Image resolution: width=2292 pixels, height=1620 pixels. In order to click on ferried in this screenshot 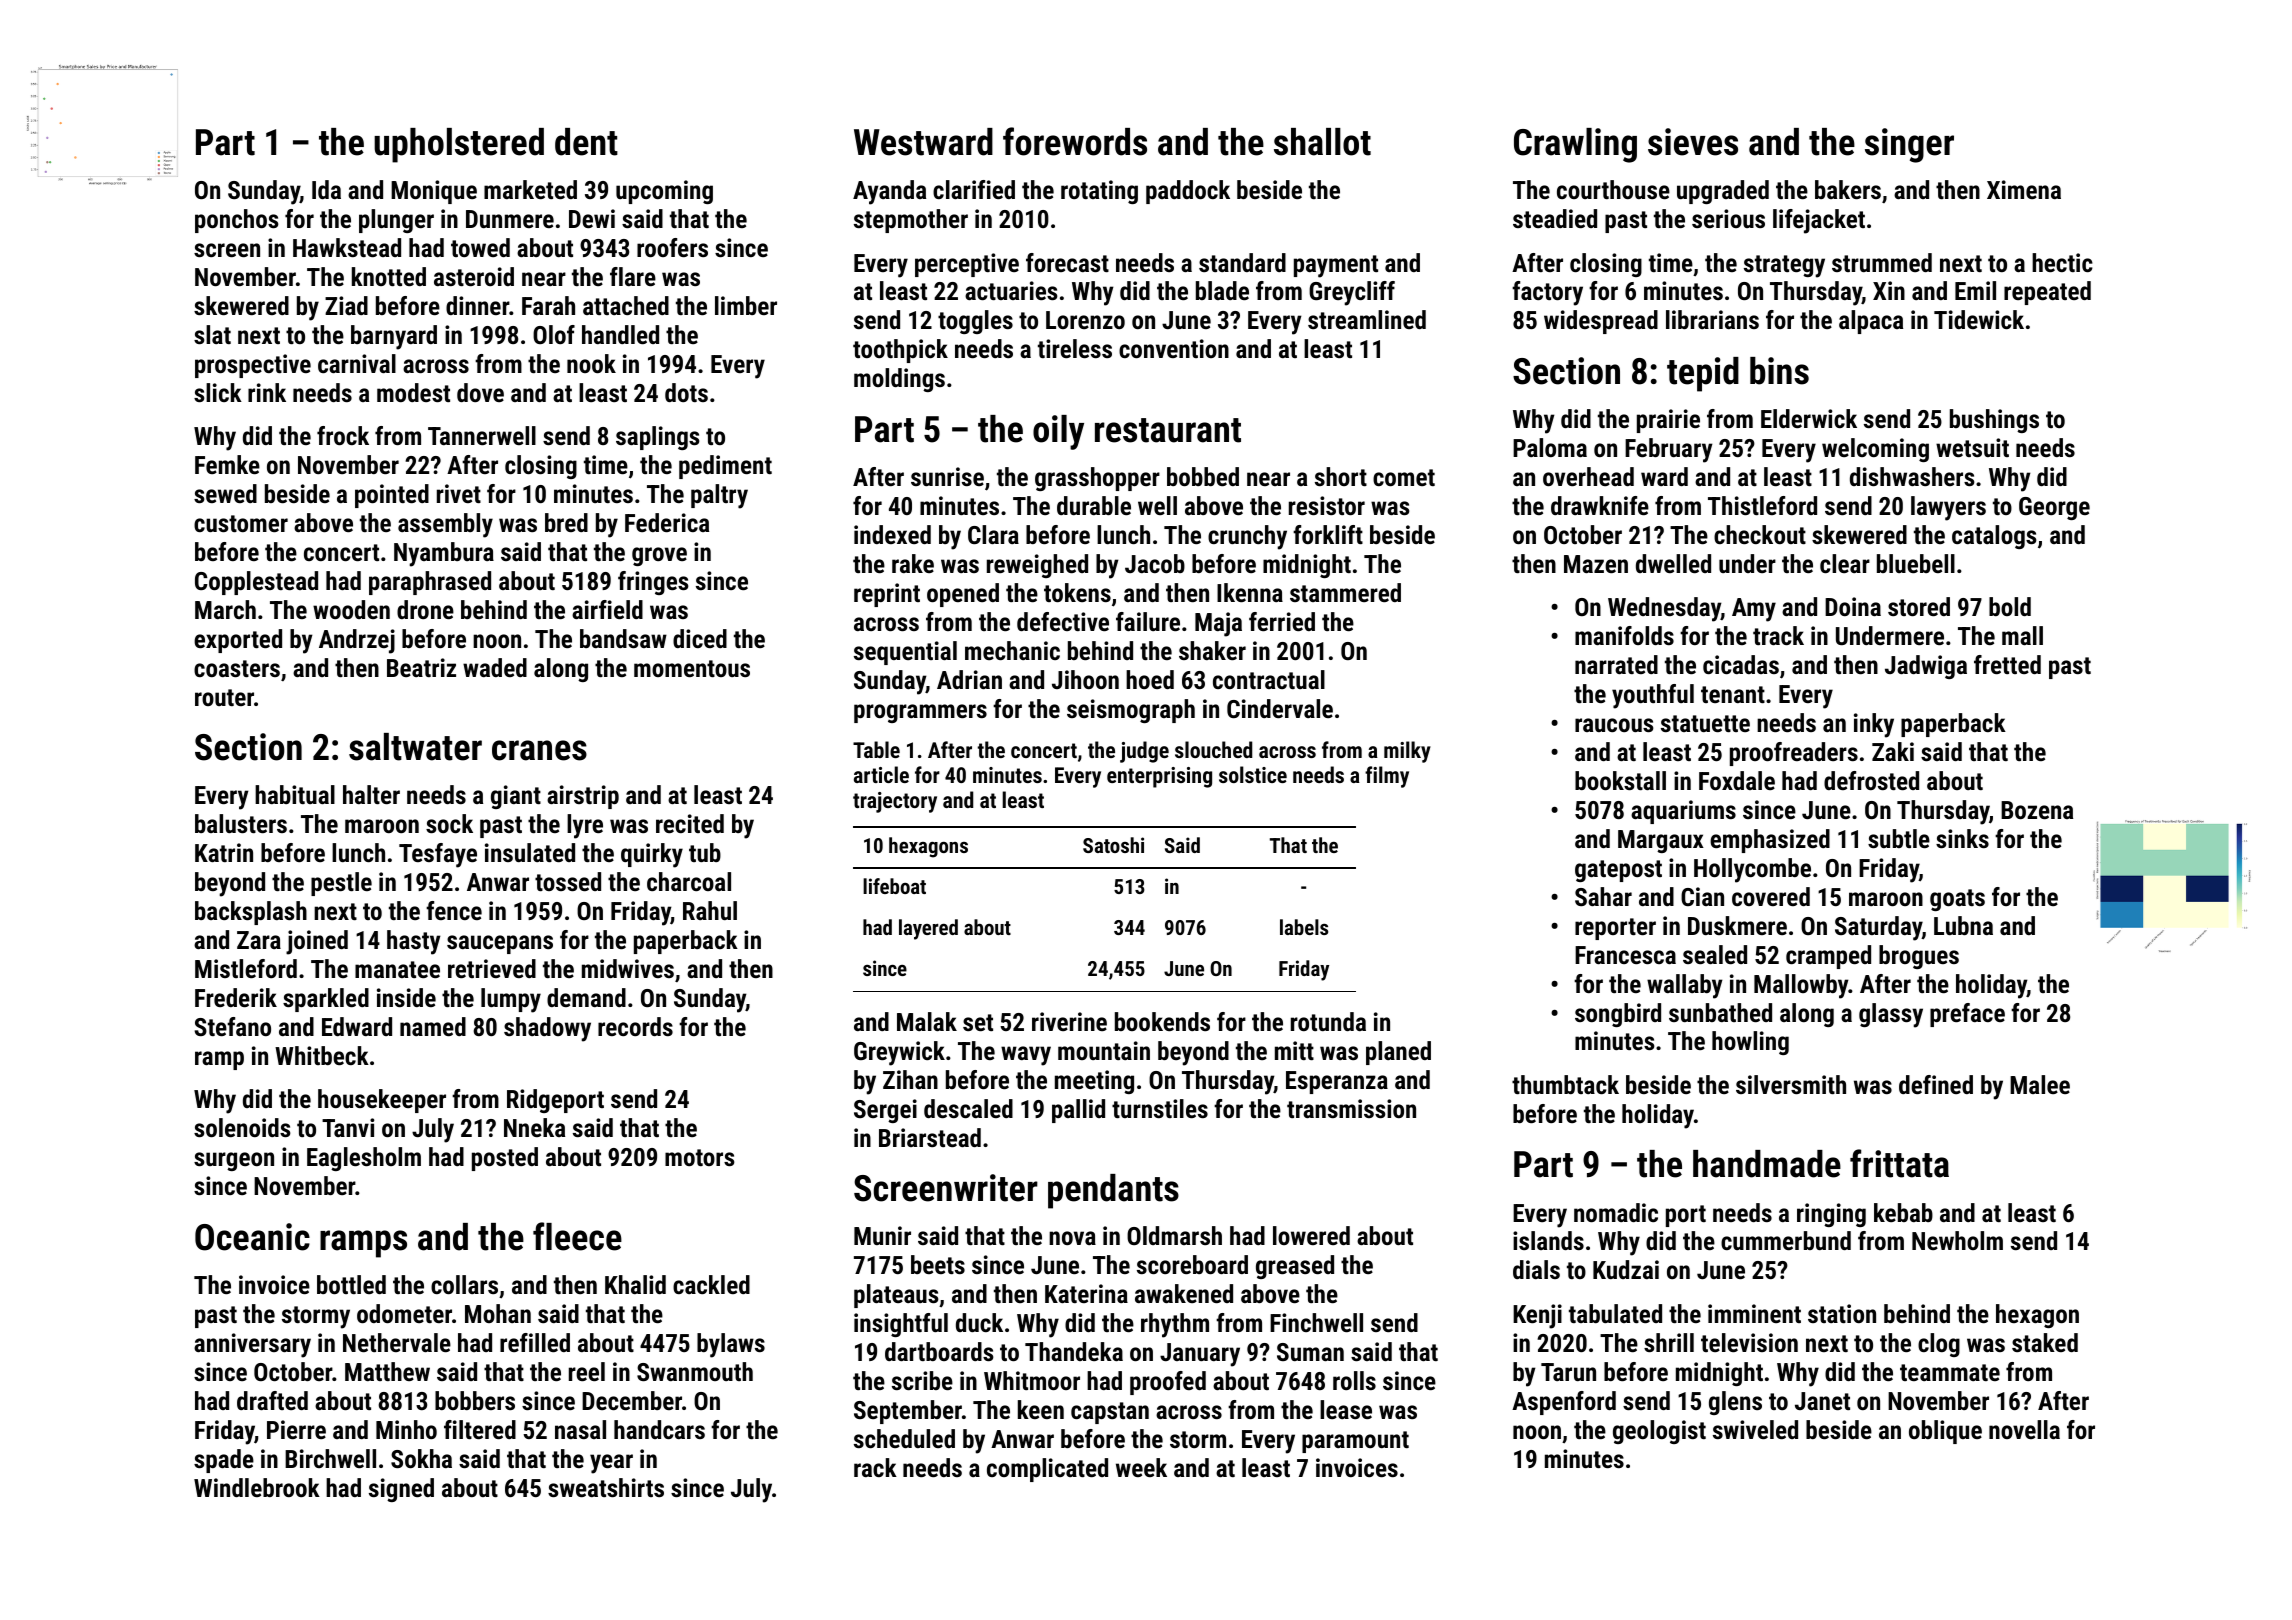, I will do `click(1282, 621)`.
